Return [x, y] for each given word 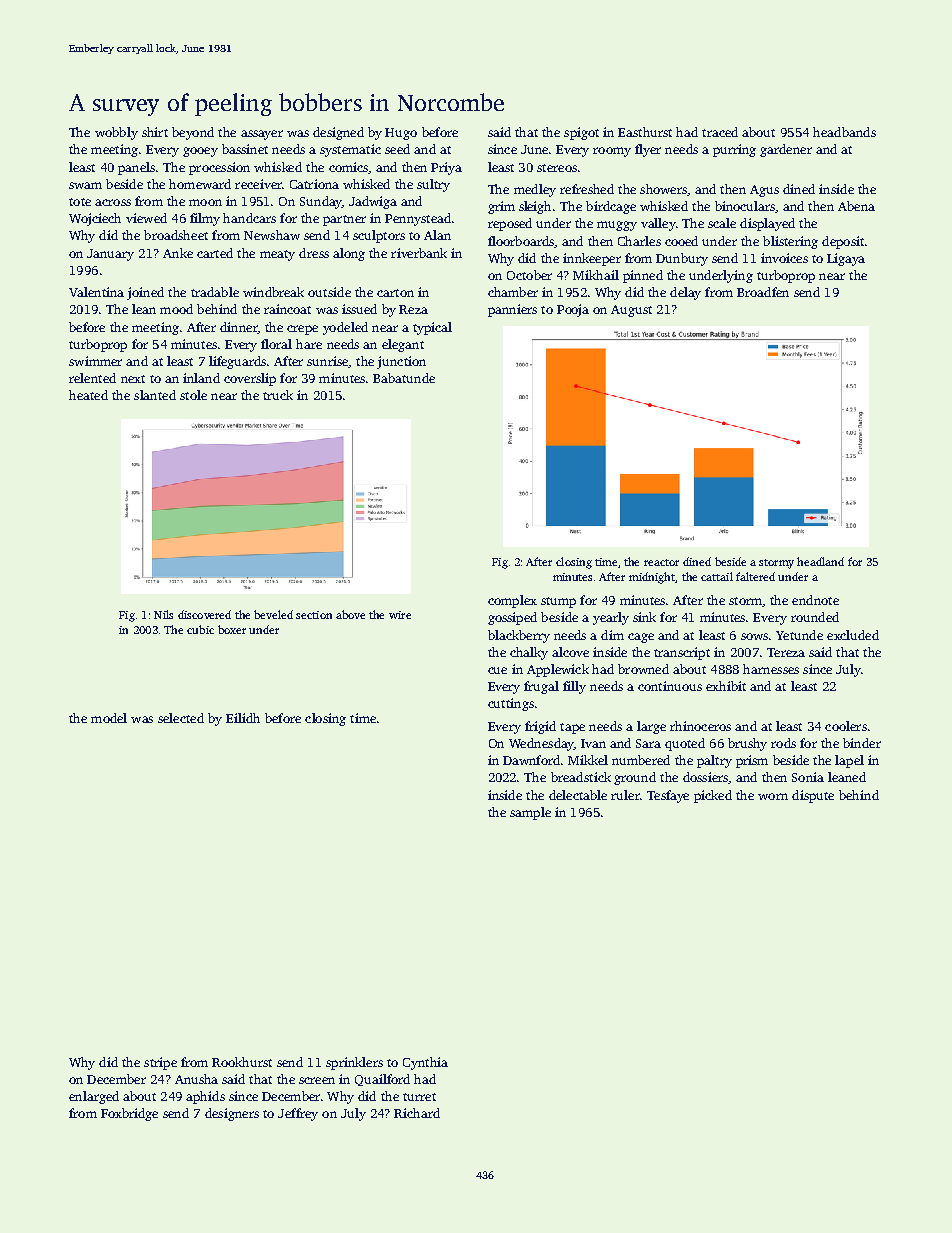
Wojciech [95, 219]
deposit [843, 242]
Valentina [96, 292]
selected [181, 718]
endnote [815, 600]
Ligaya [846, 259]
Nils [163, 614]
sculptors [379, 236]
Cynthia [425, 1063]
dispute [813, 796]
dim [612, 635]
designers [232, 1114]
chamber [513, 292]
